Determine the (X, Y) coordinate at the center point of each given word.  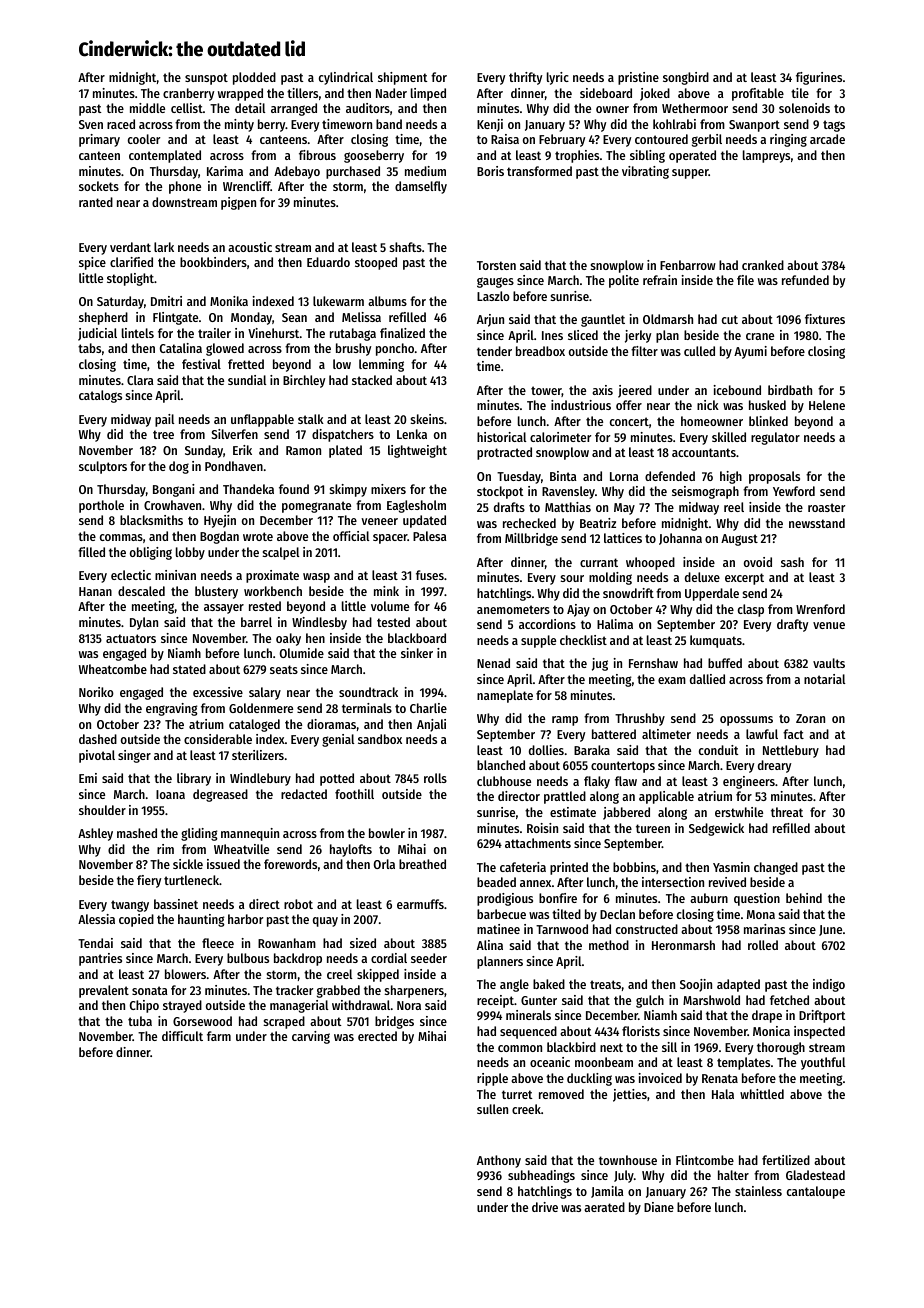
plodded (254, 78)
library (194, 779)
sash (792, 562)
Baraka (592, 750)
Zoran (810, 718)
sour (572, 578)
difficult (182, 1036)
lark (164, 247)
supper (690, 174)
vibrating (645, 172)
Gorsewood (202, 1021)
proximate (272, 576)
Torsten (496, 265)
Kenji (490, 125)
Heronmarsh (683, 945)
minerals (528, 1015)
